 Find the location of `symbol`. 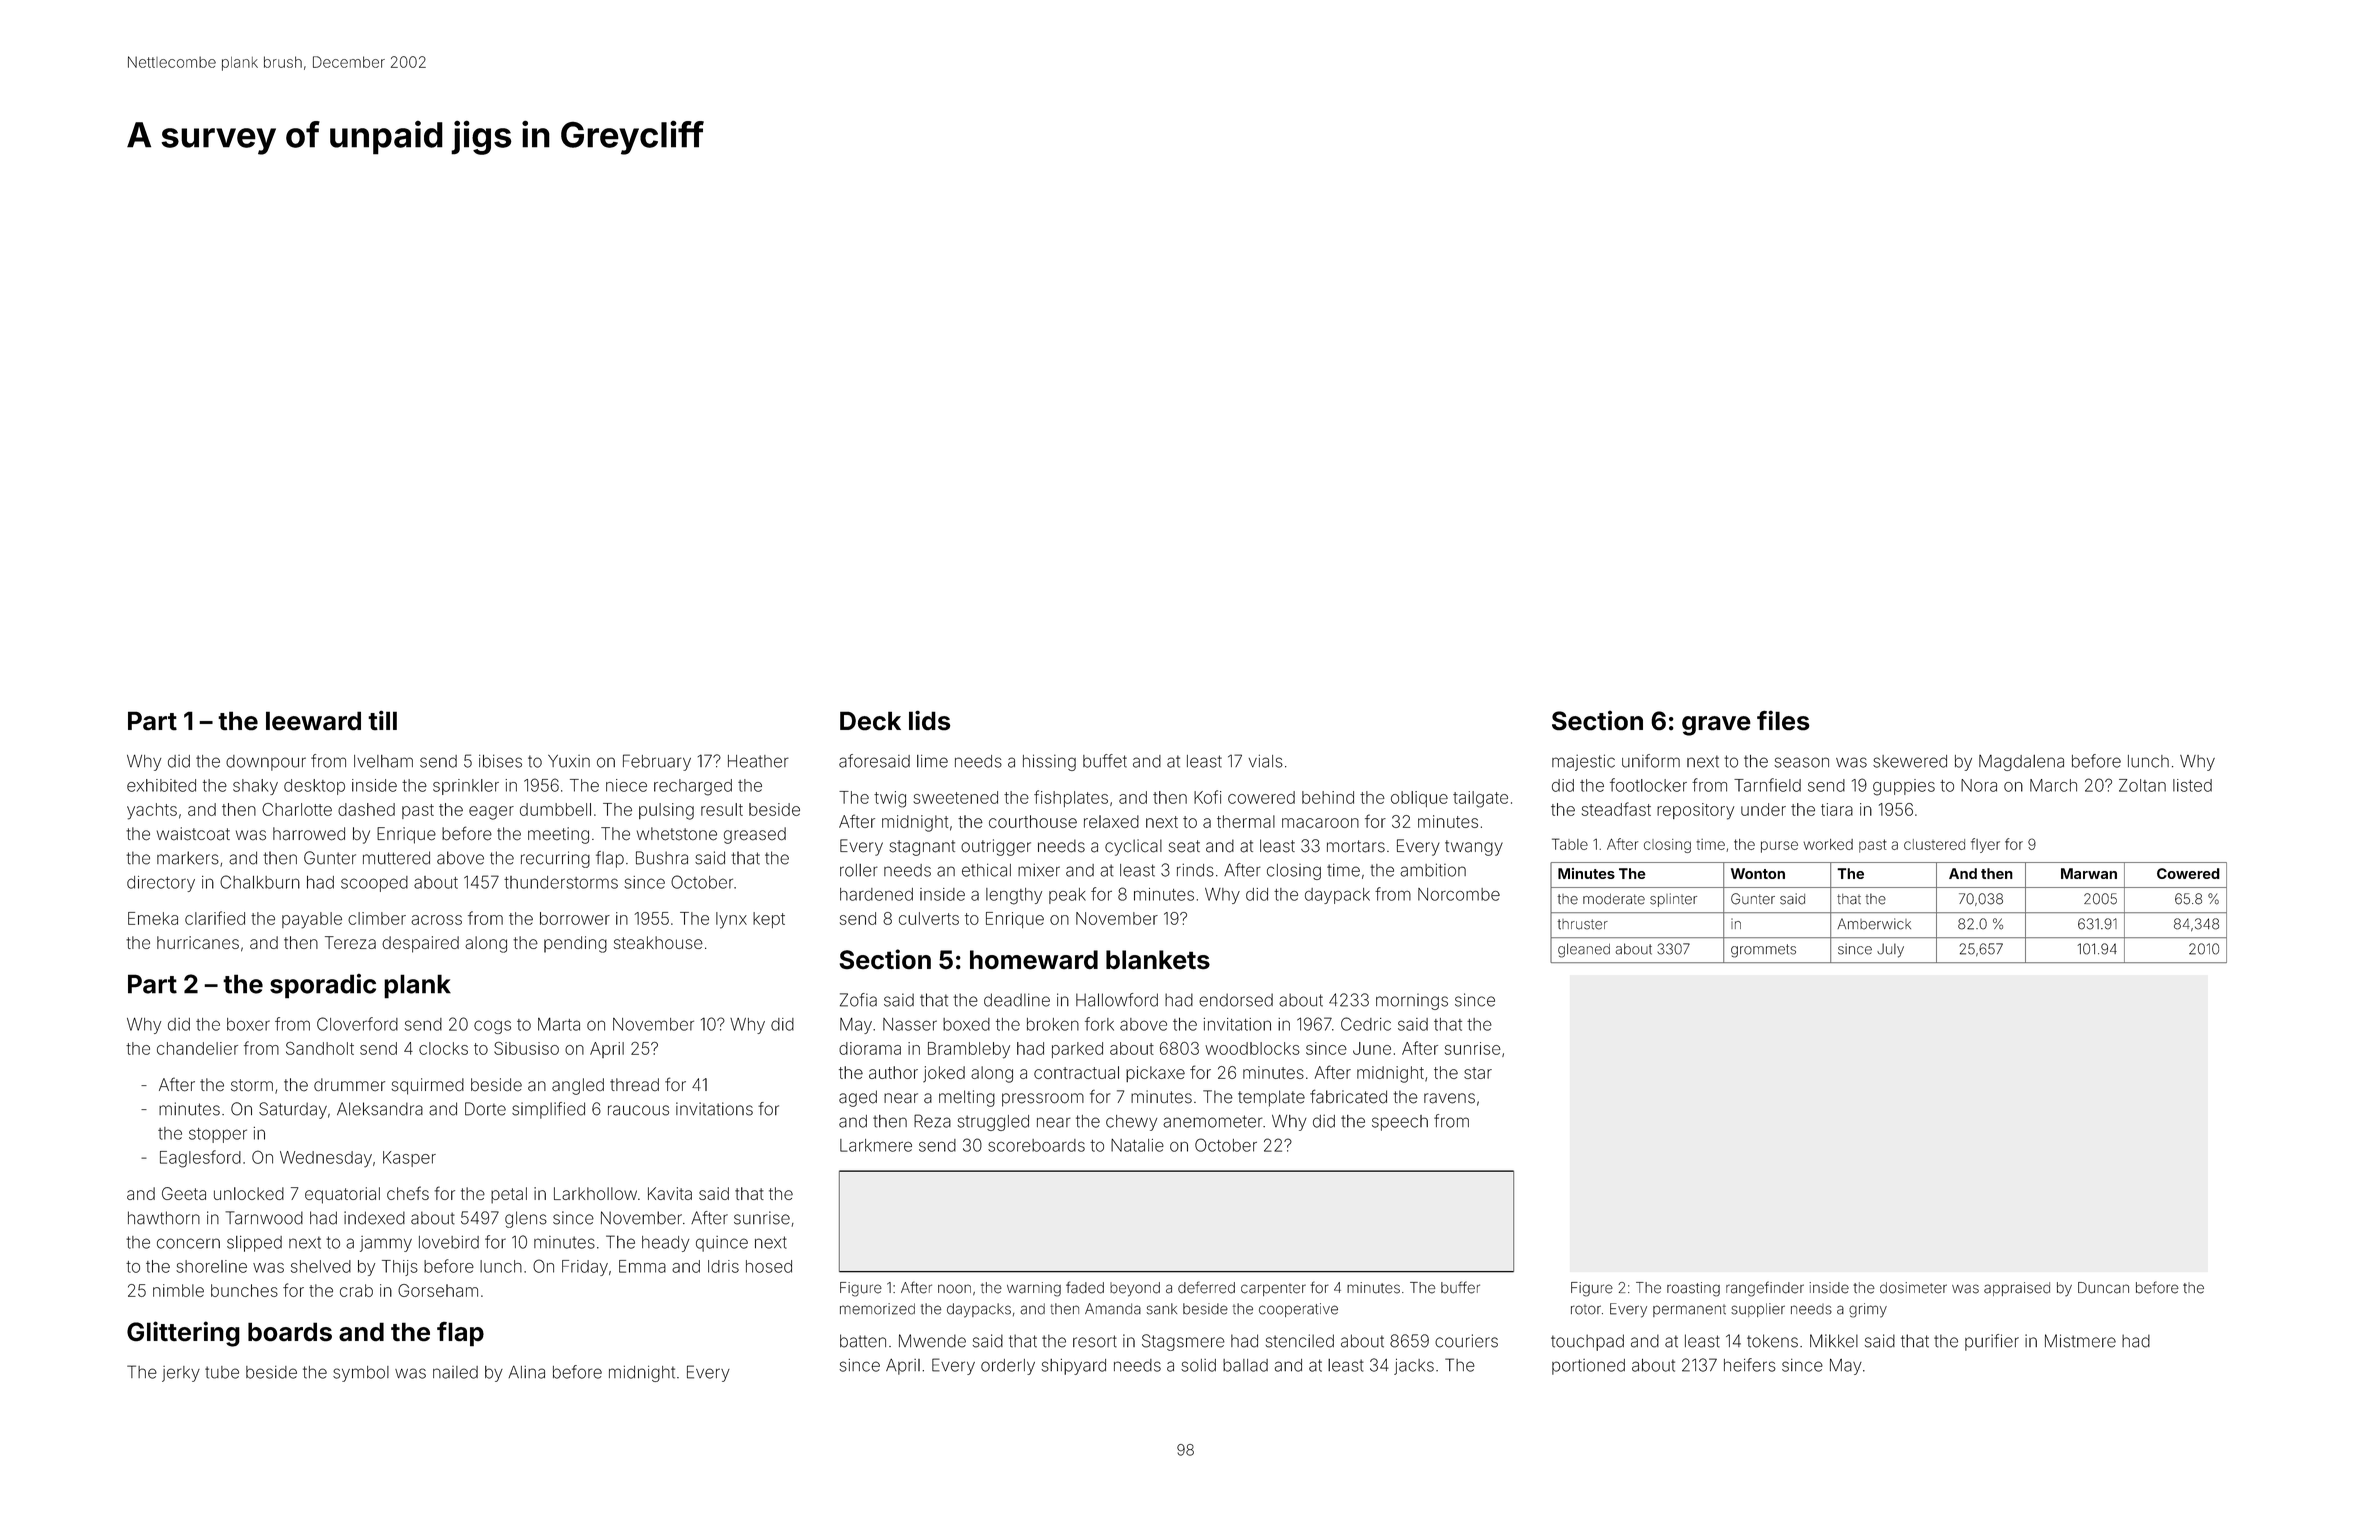

symbol is located at coordinates (361, 1374).
